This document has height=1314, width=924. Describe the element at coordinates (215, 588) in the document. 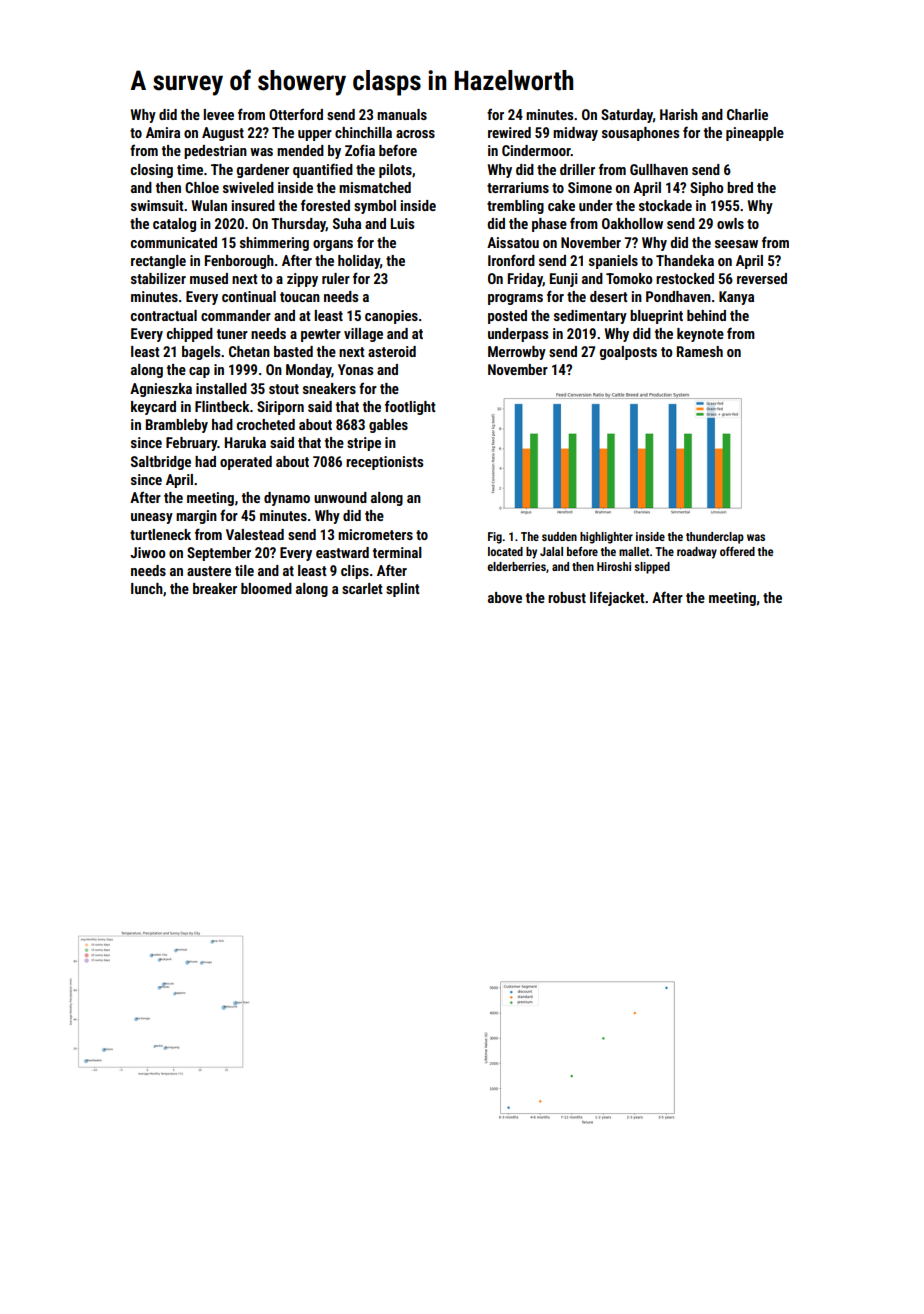

I see `breaker` at that location.
